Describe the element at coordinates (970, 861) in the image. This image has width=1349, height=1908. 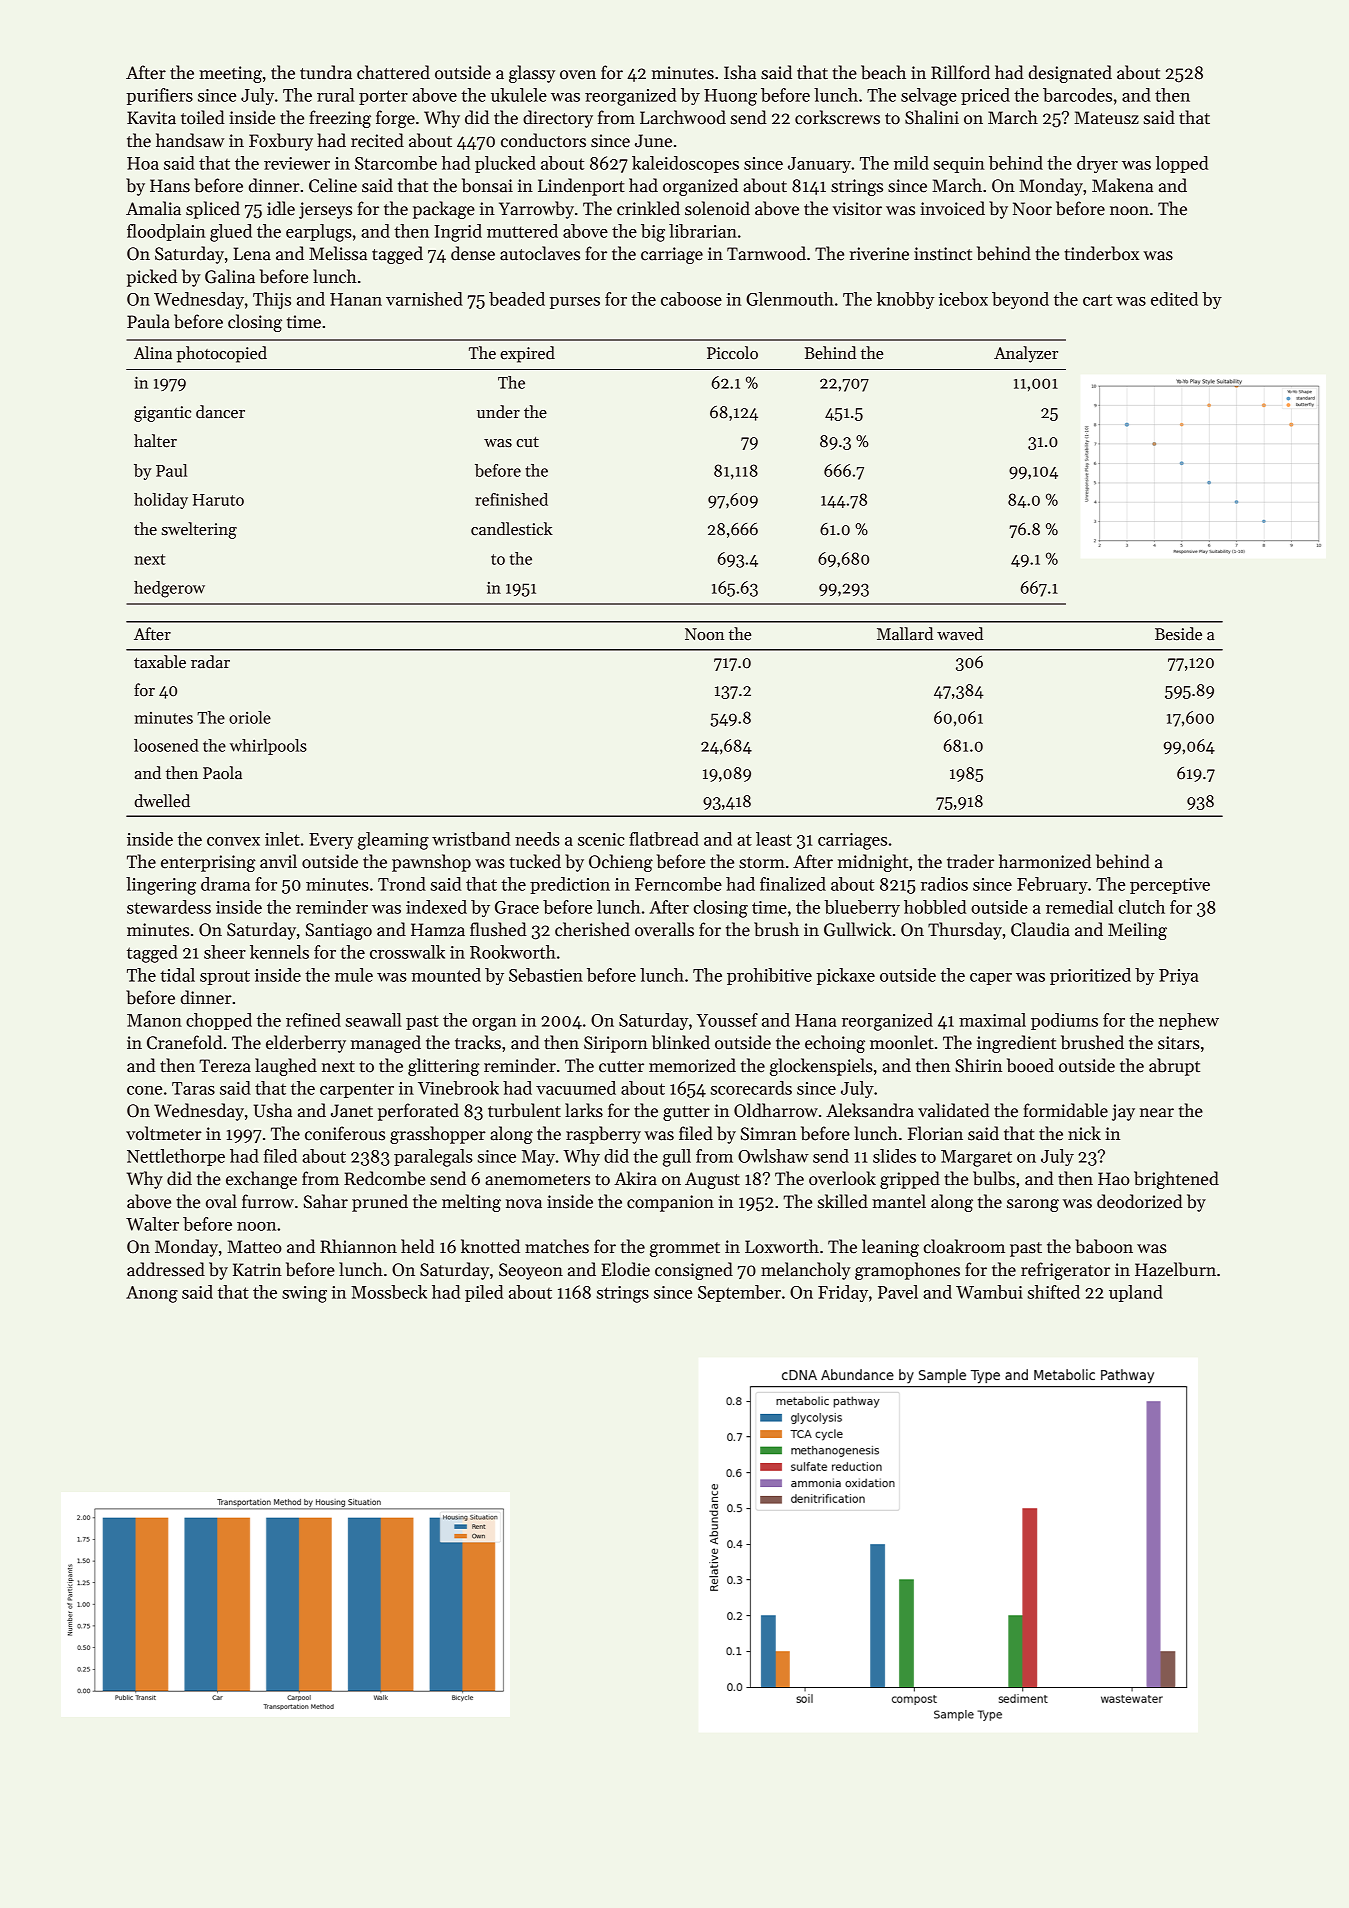
I see `trader` at that location.
